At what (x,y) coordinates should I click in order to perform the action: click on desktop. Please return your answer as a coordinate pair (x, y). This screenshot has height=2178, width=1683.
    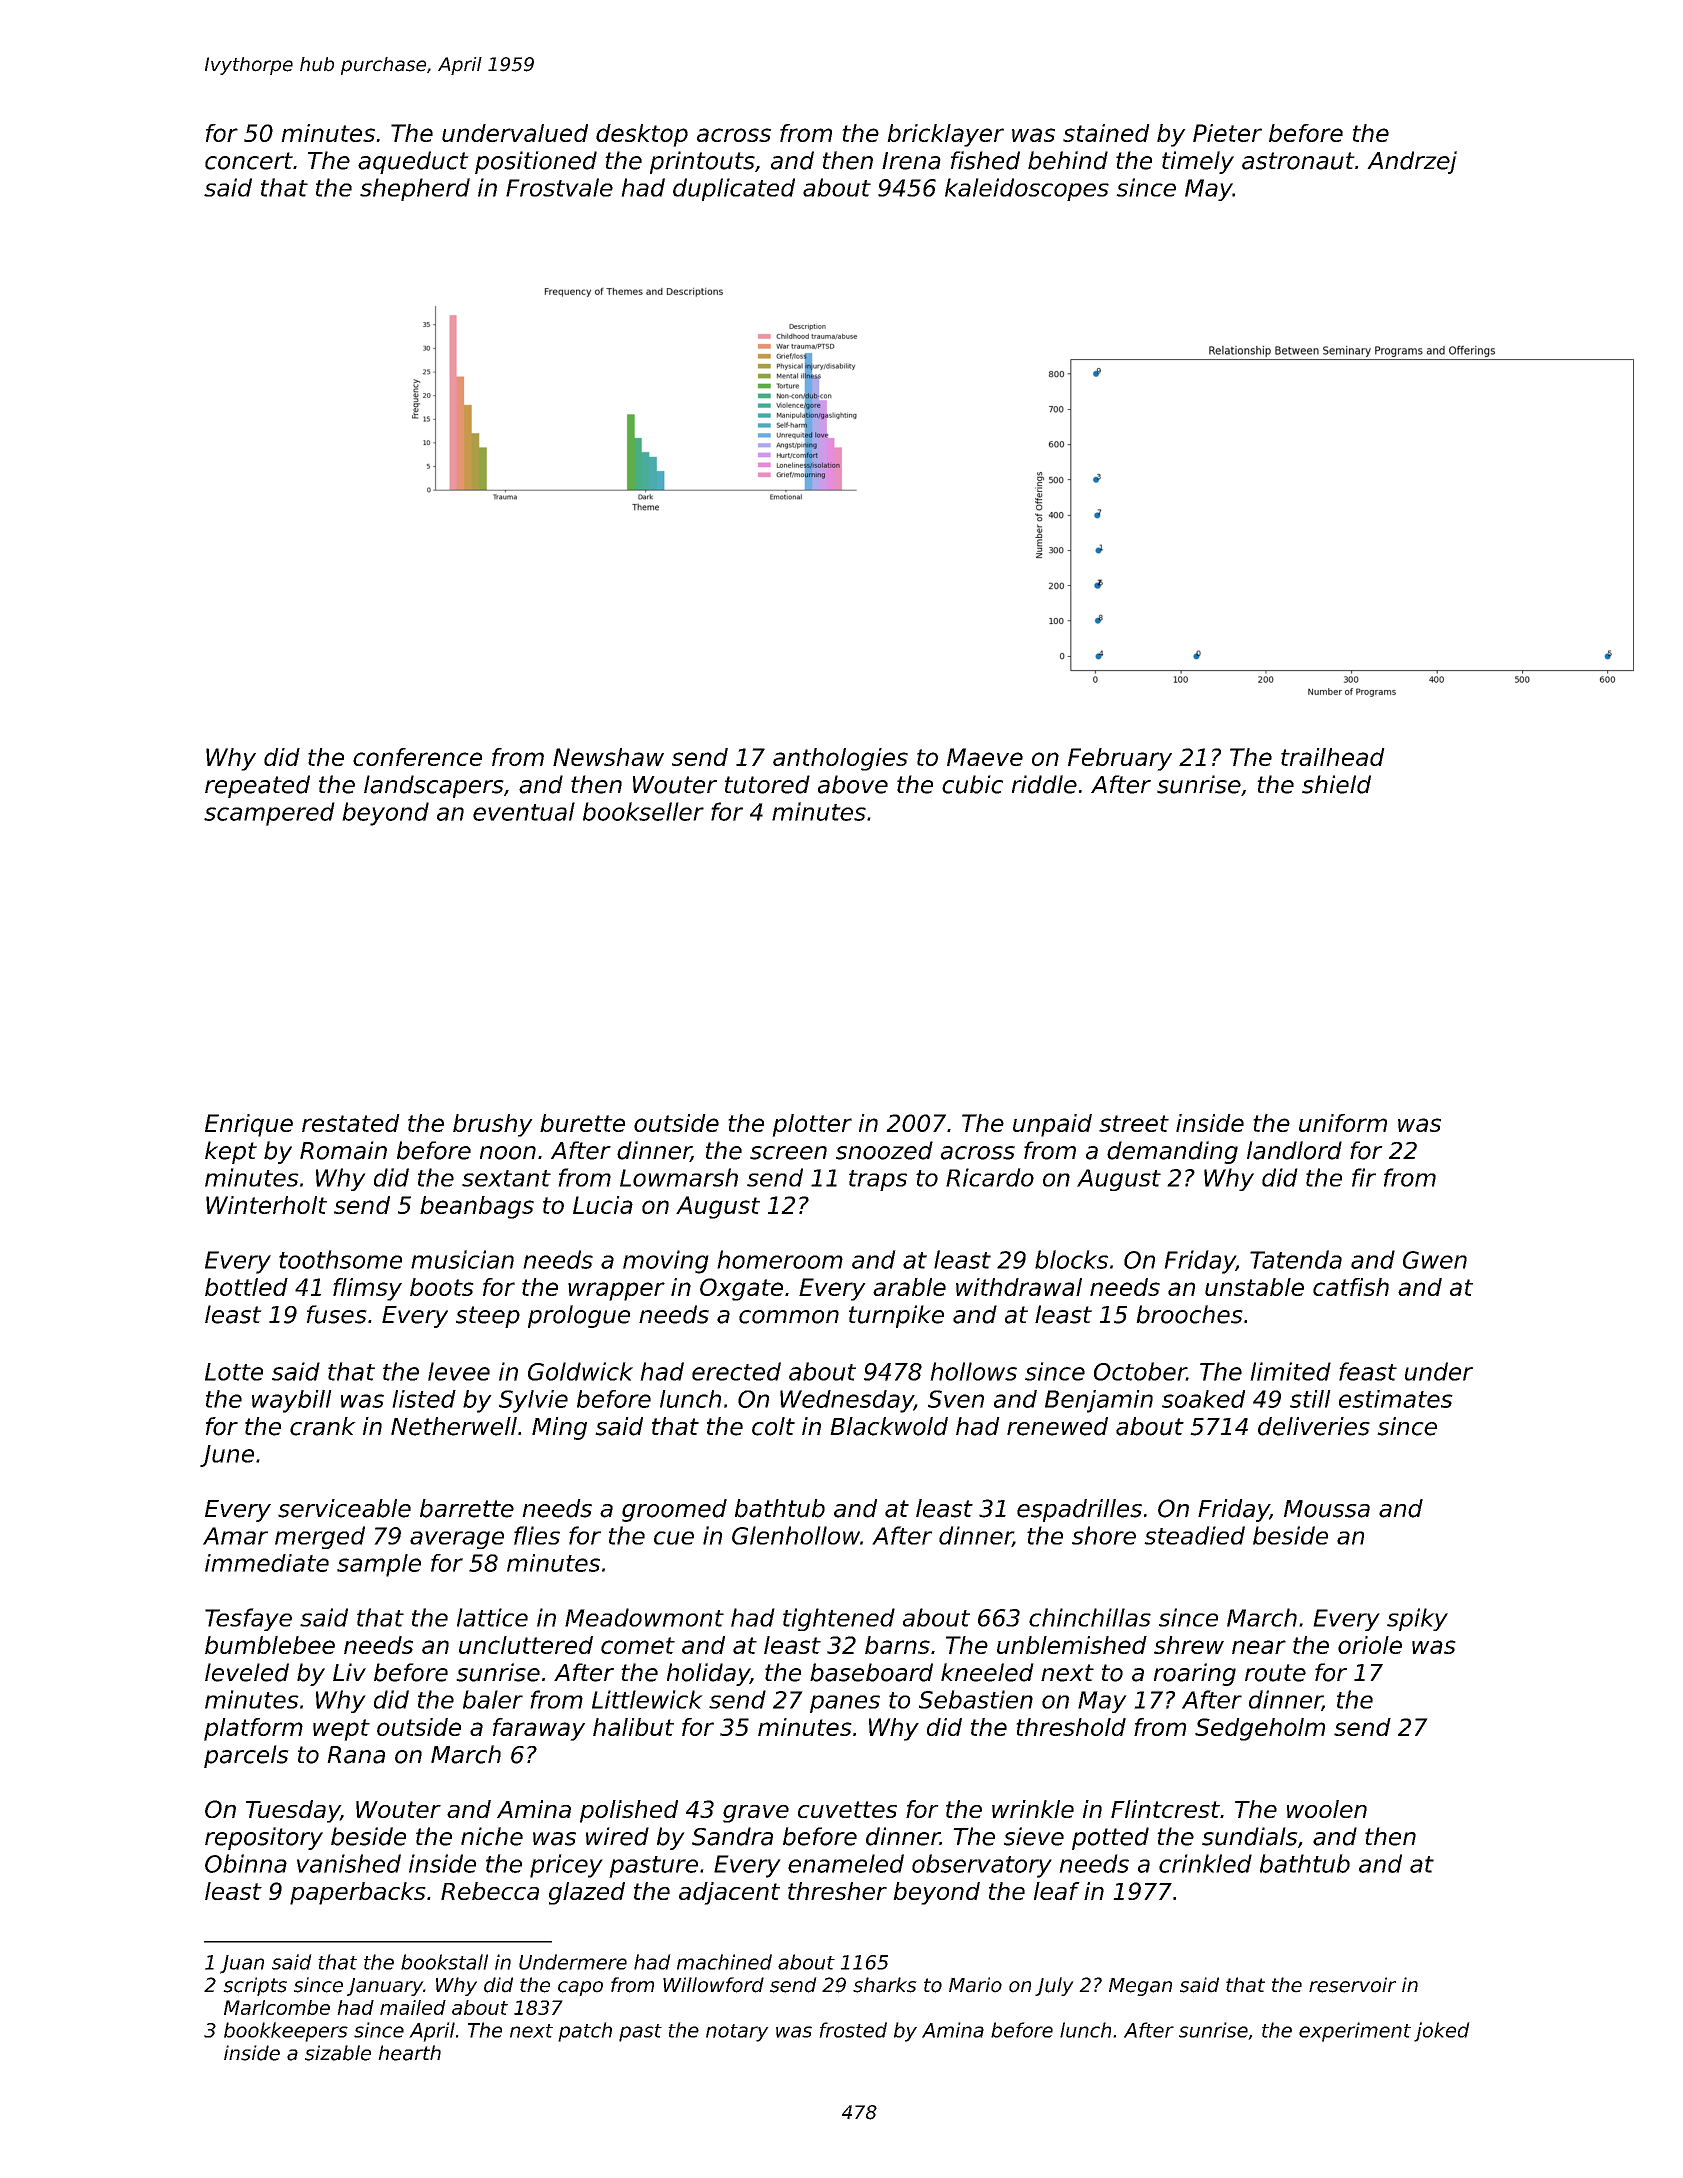
    Looking at the image, I should click on (642, 135).
